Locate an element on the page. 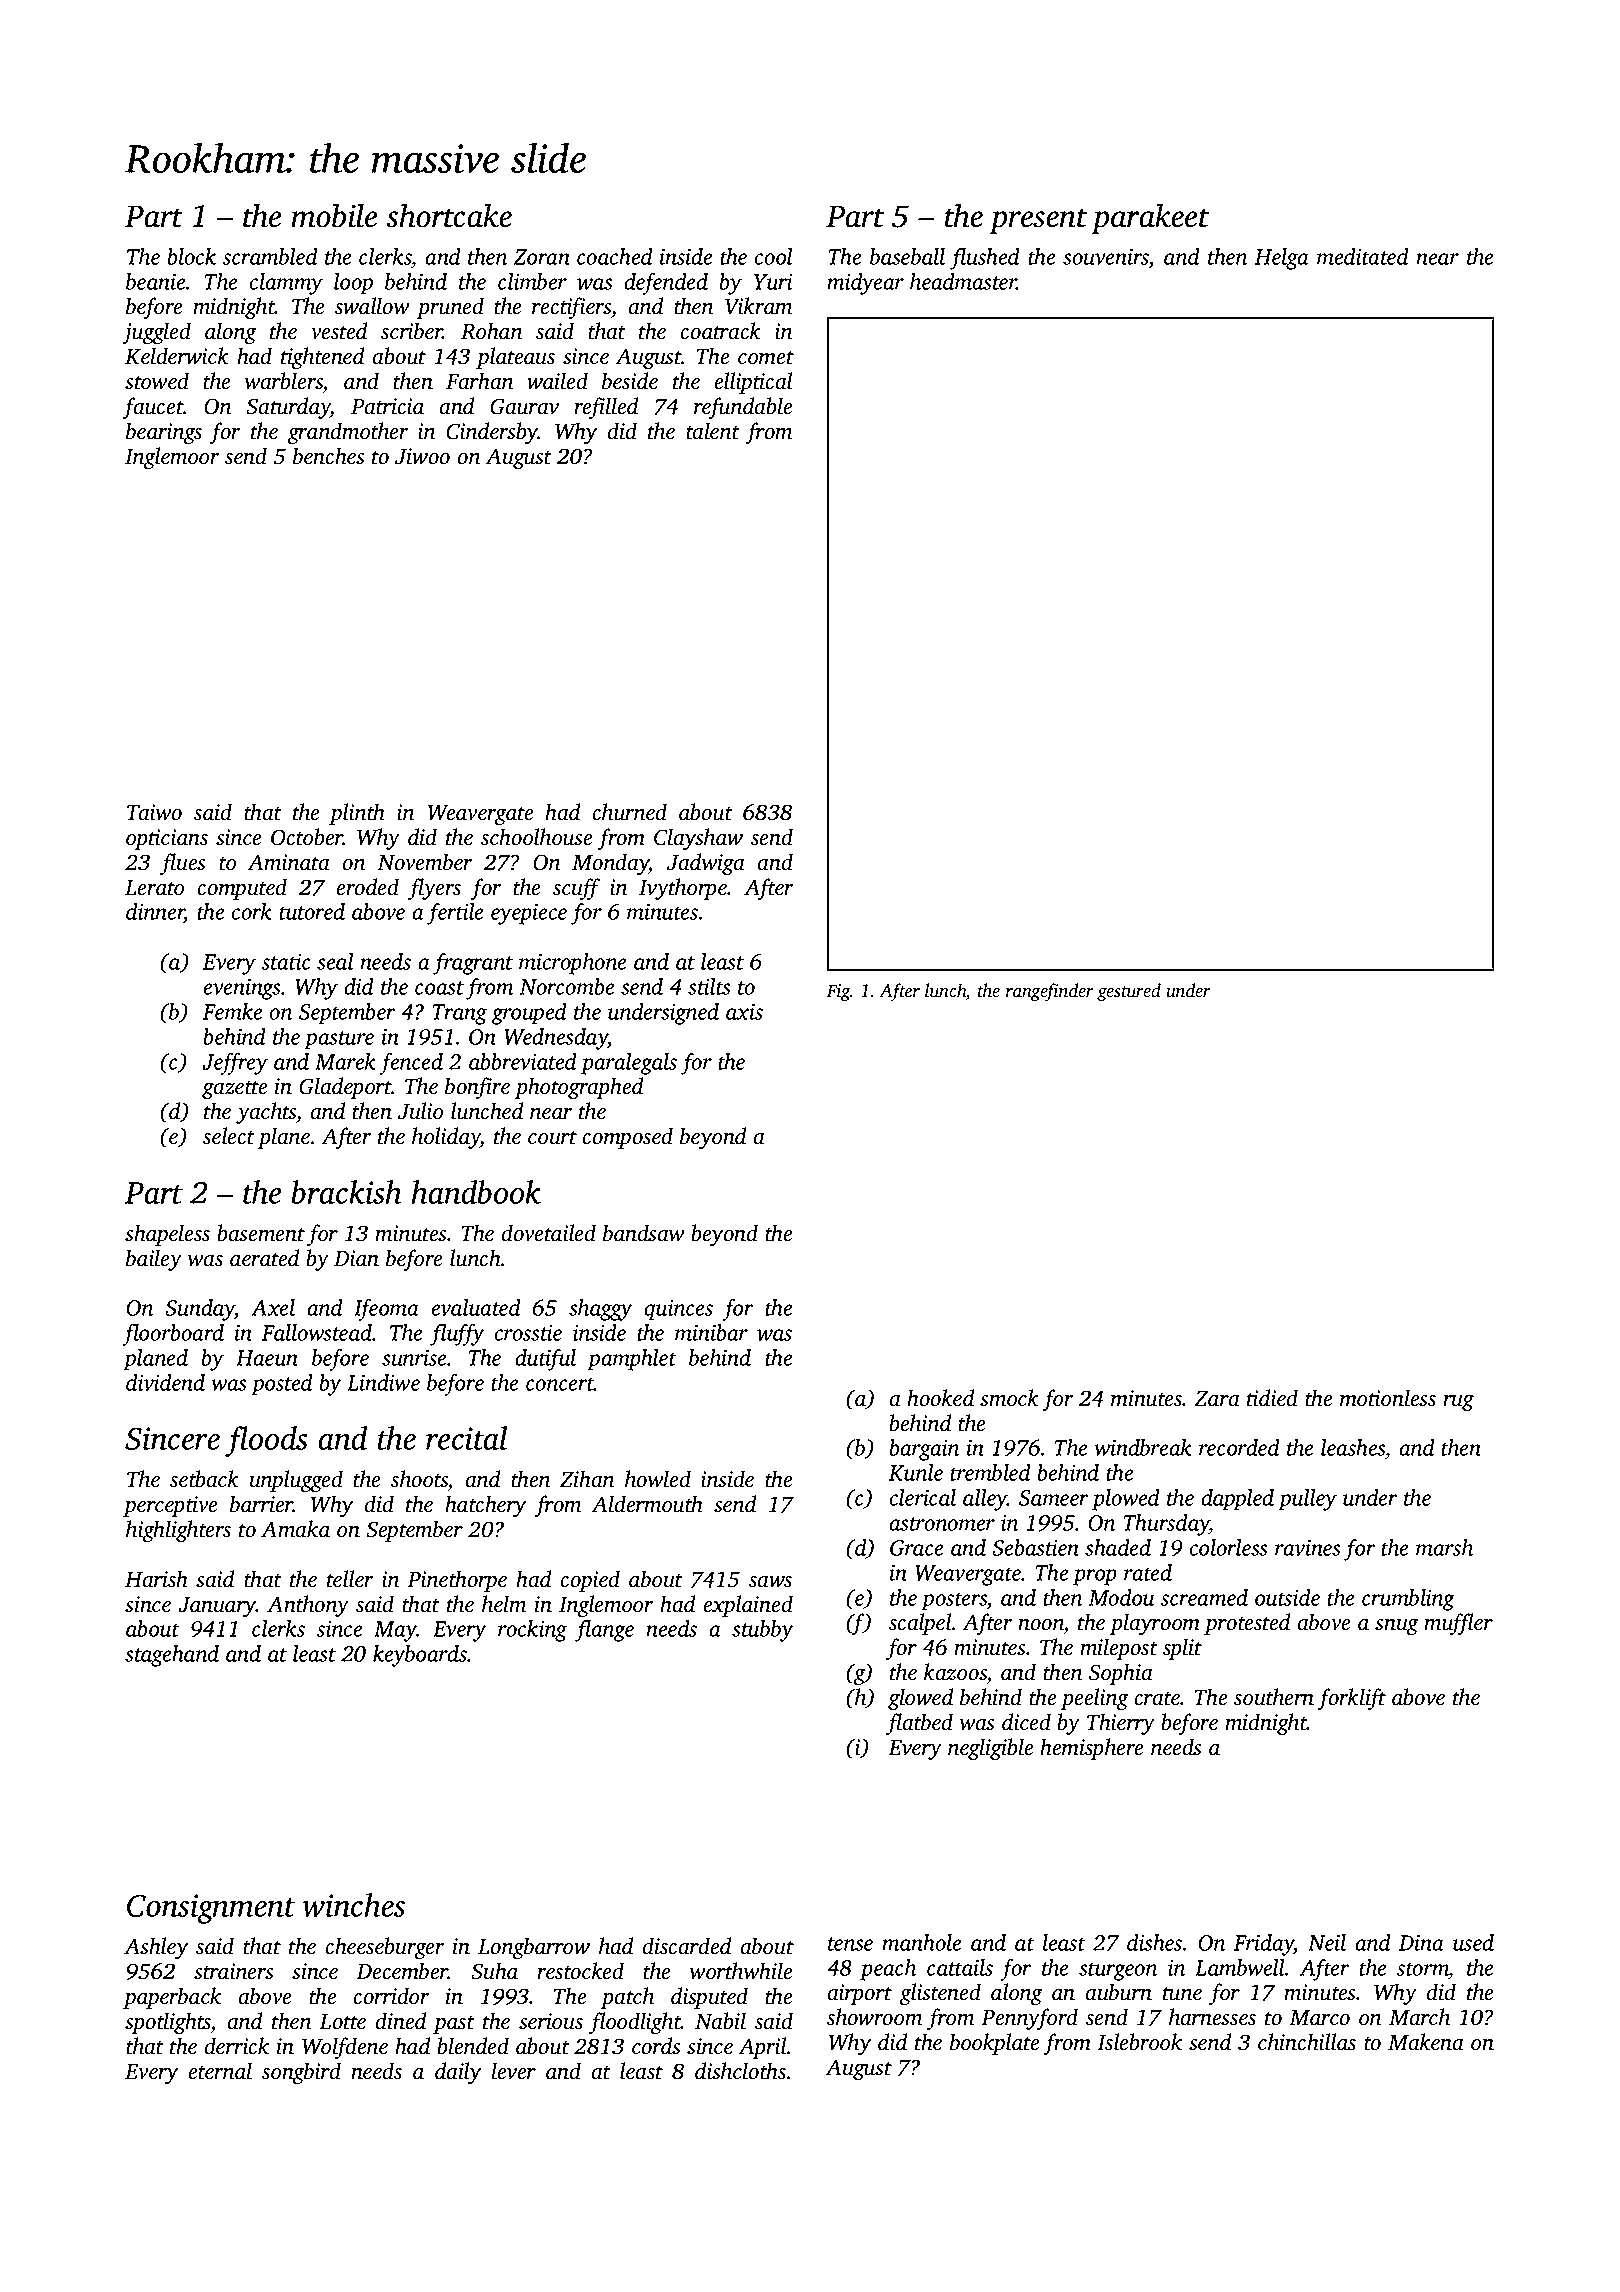  talent is located at coordinates (712, 431).
